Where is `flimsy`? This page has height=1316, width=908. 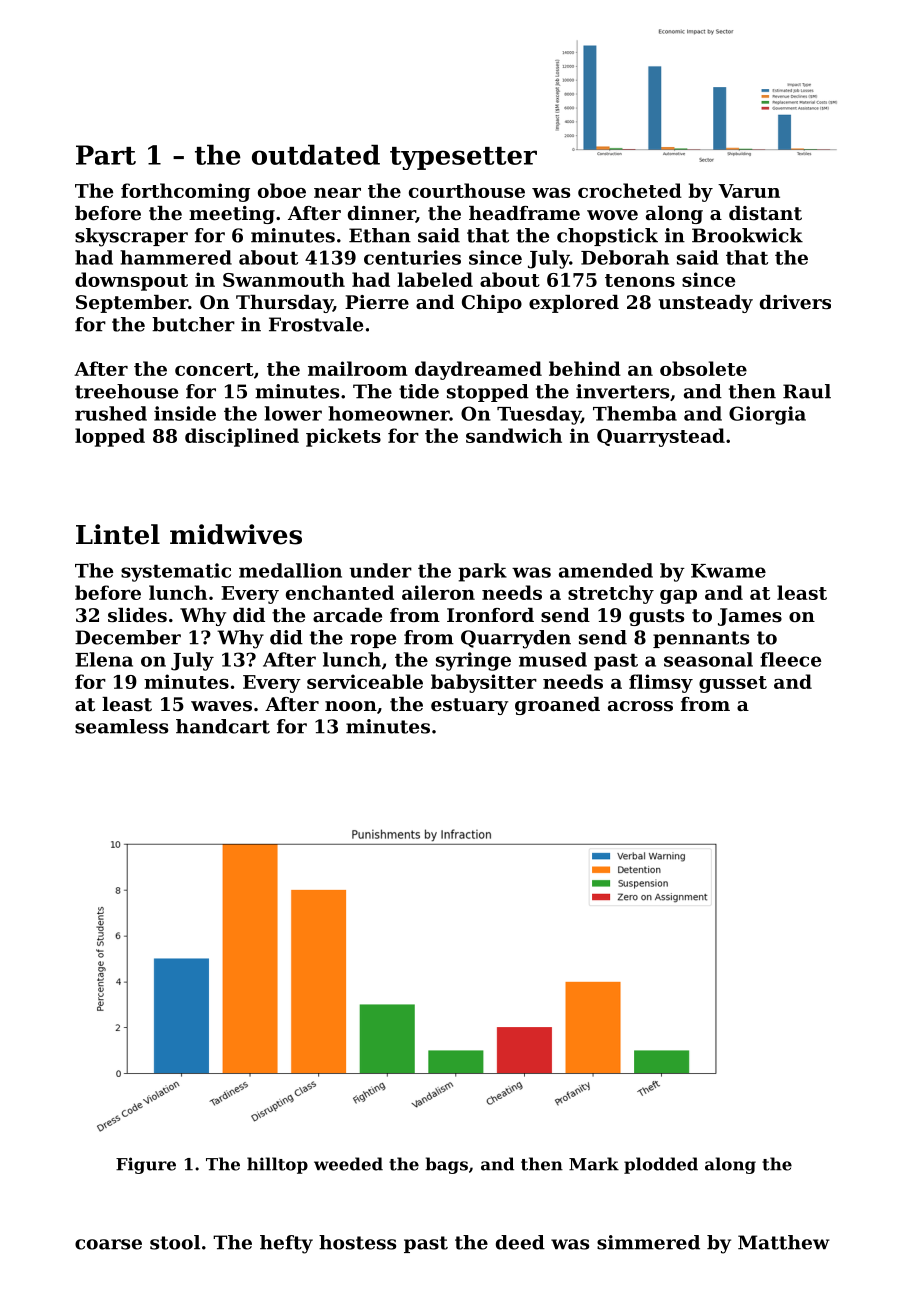
flimsy is located at coordinates (661, 683).
